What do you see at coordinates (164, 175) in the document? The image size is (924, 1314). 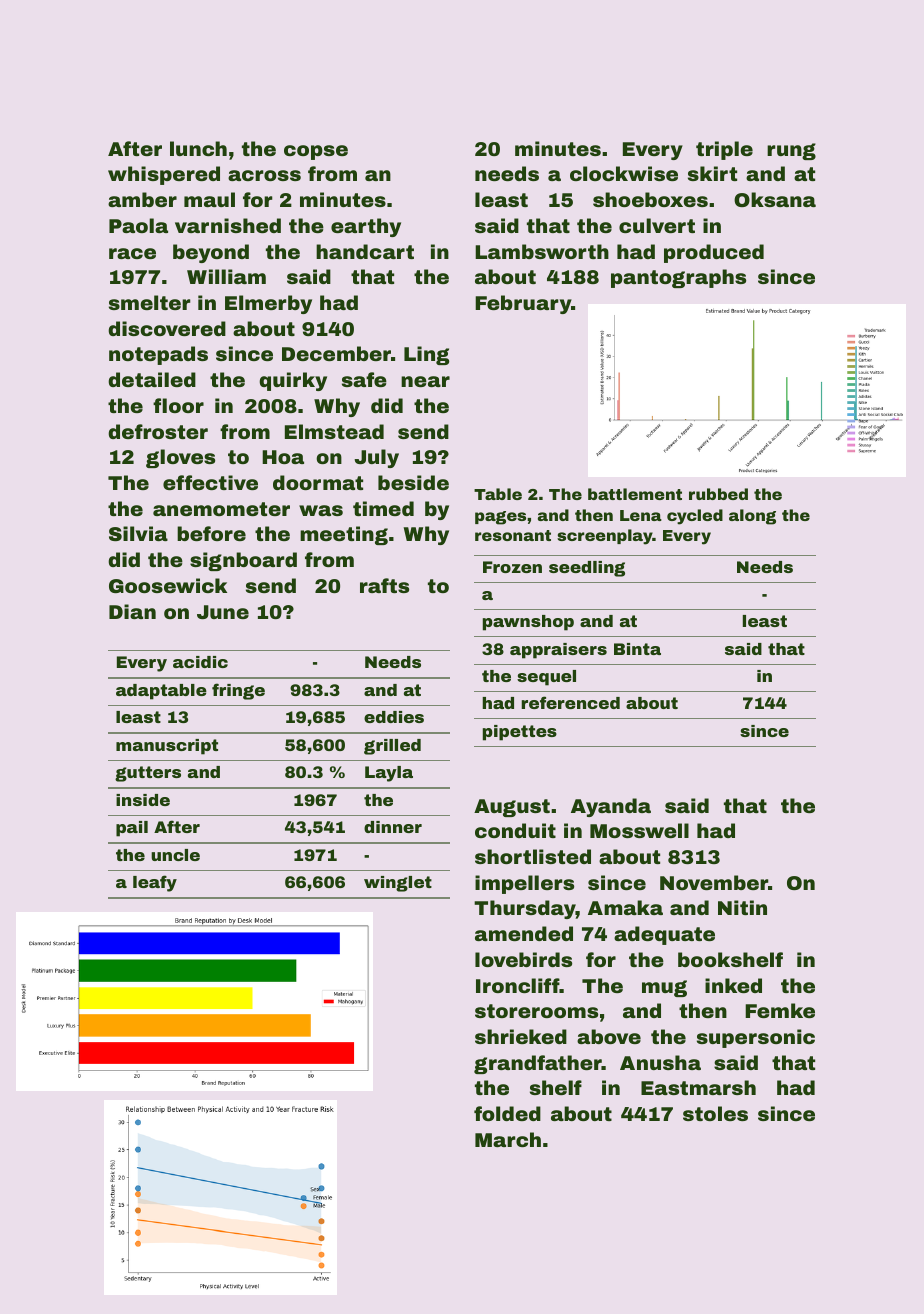 I see `whispered` at bounding box center [164, 175].
